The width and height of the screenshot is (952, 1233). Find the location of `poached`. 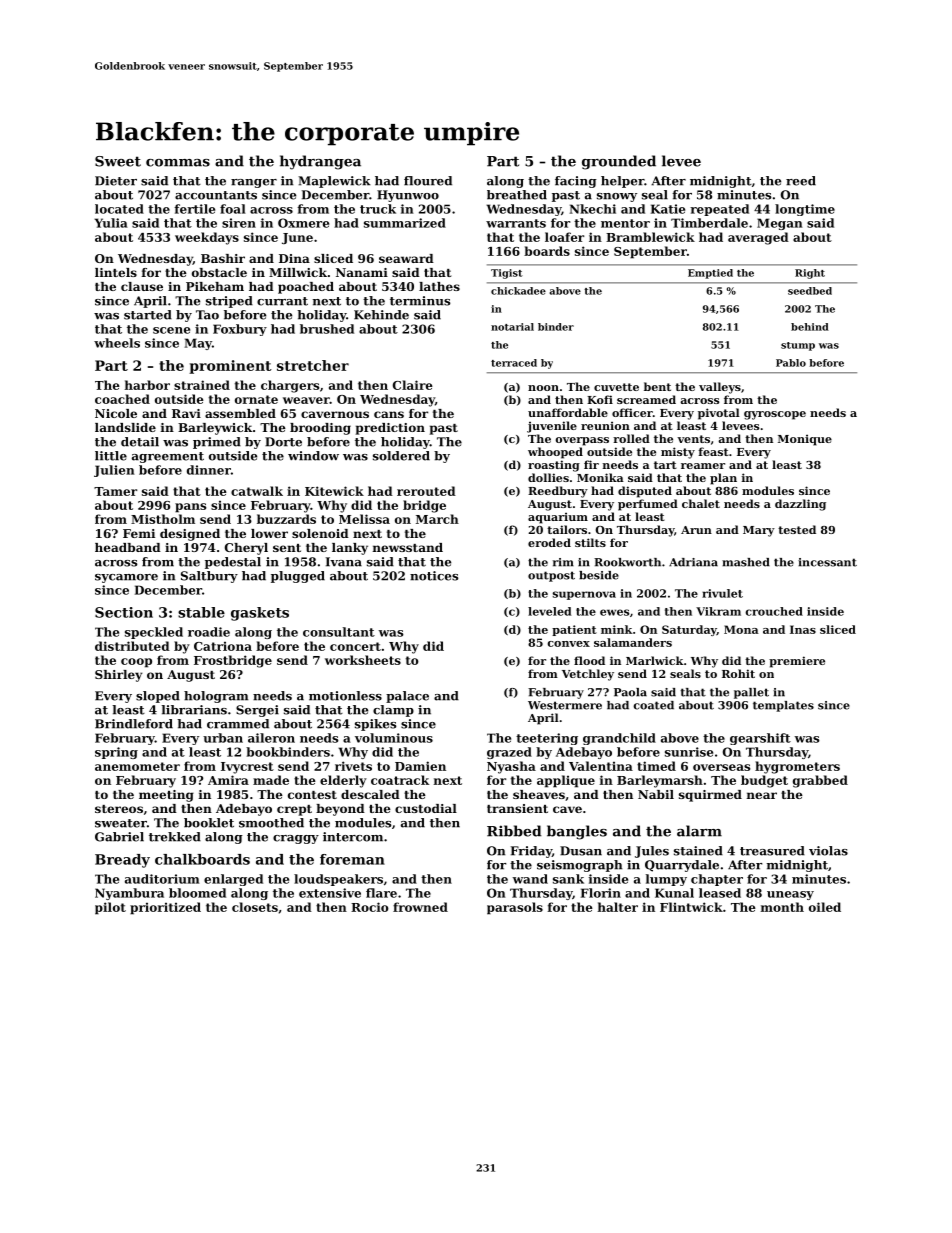

poached is located at coordinates (306, 288).
